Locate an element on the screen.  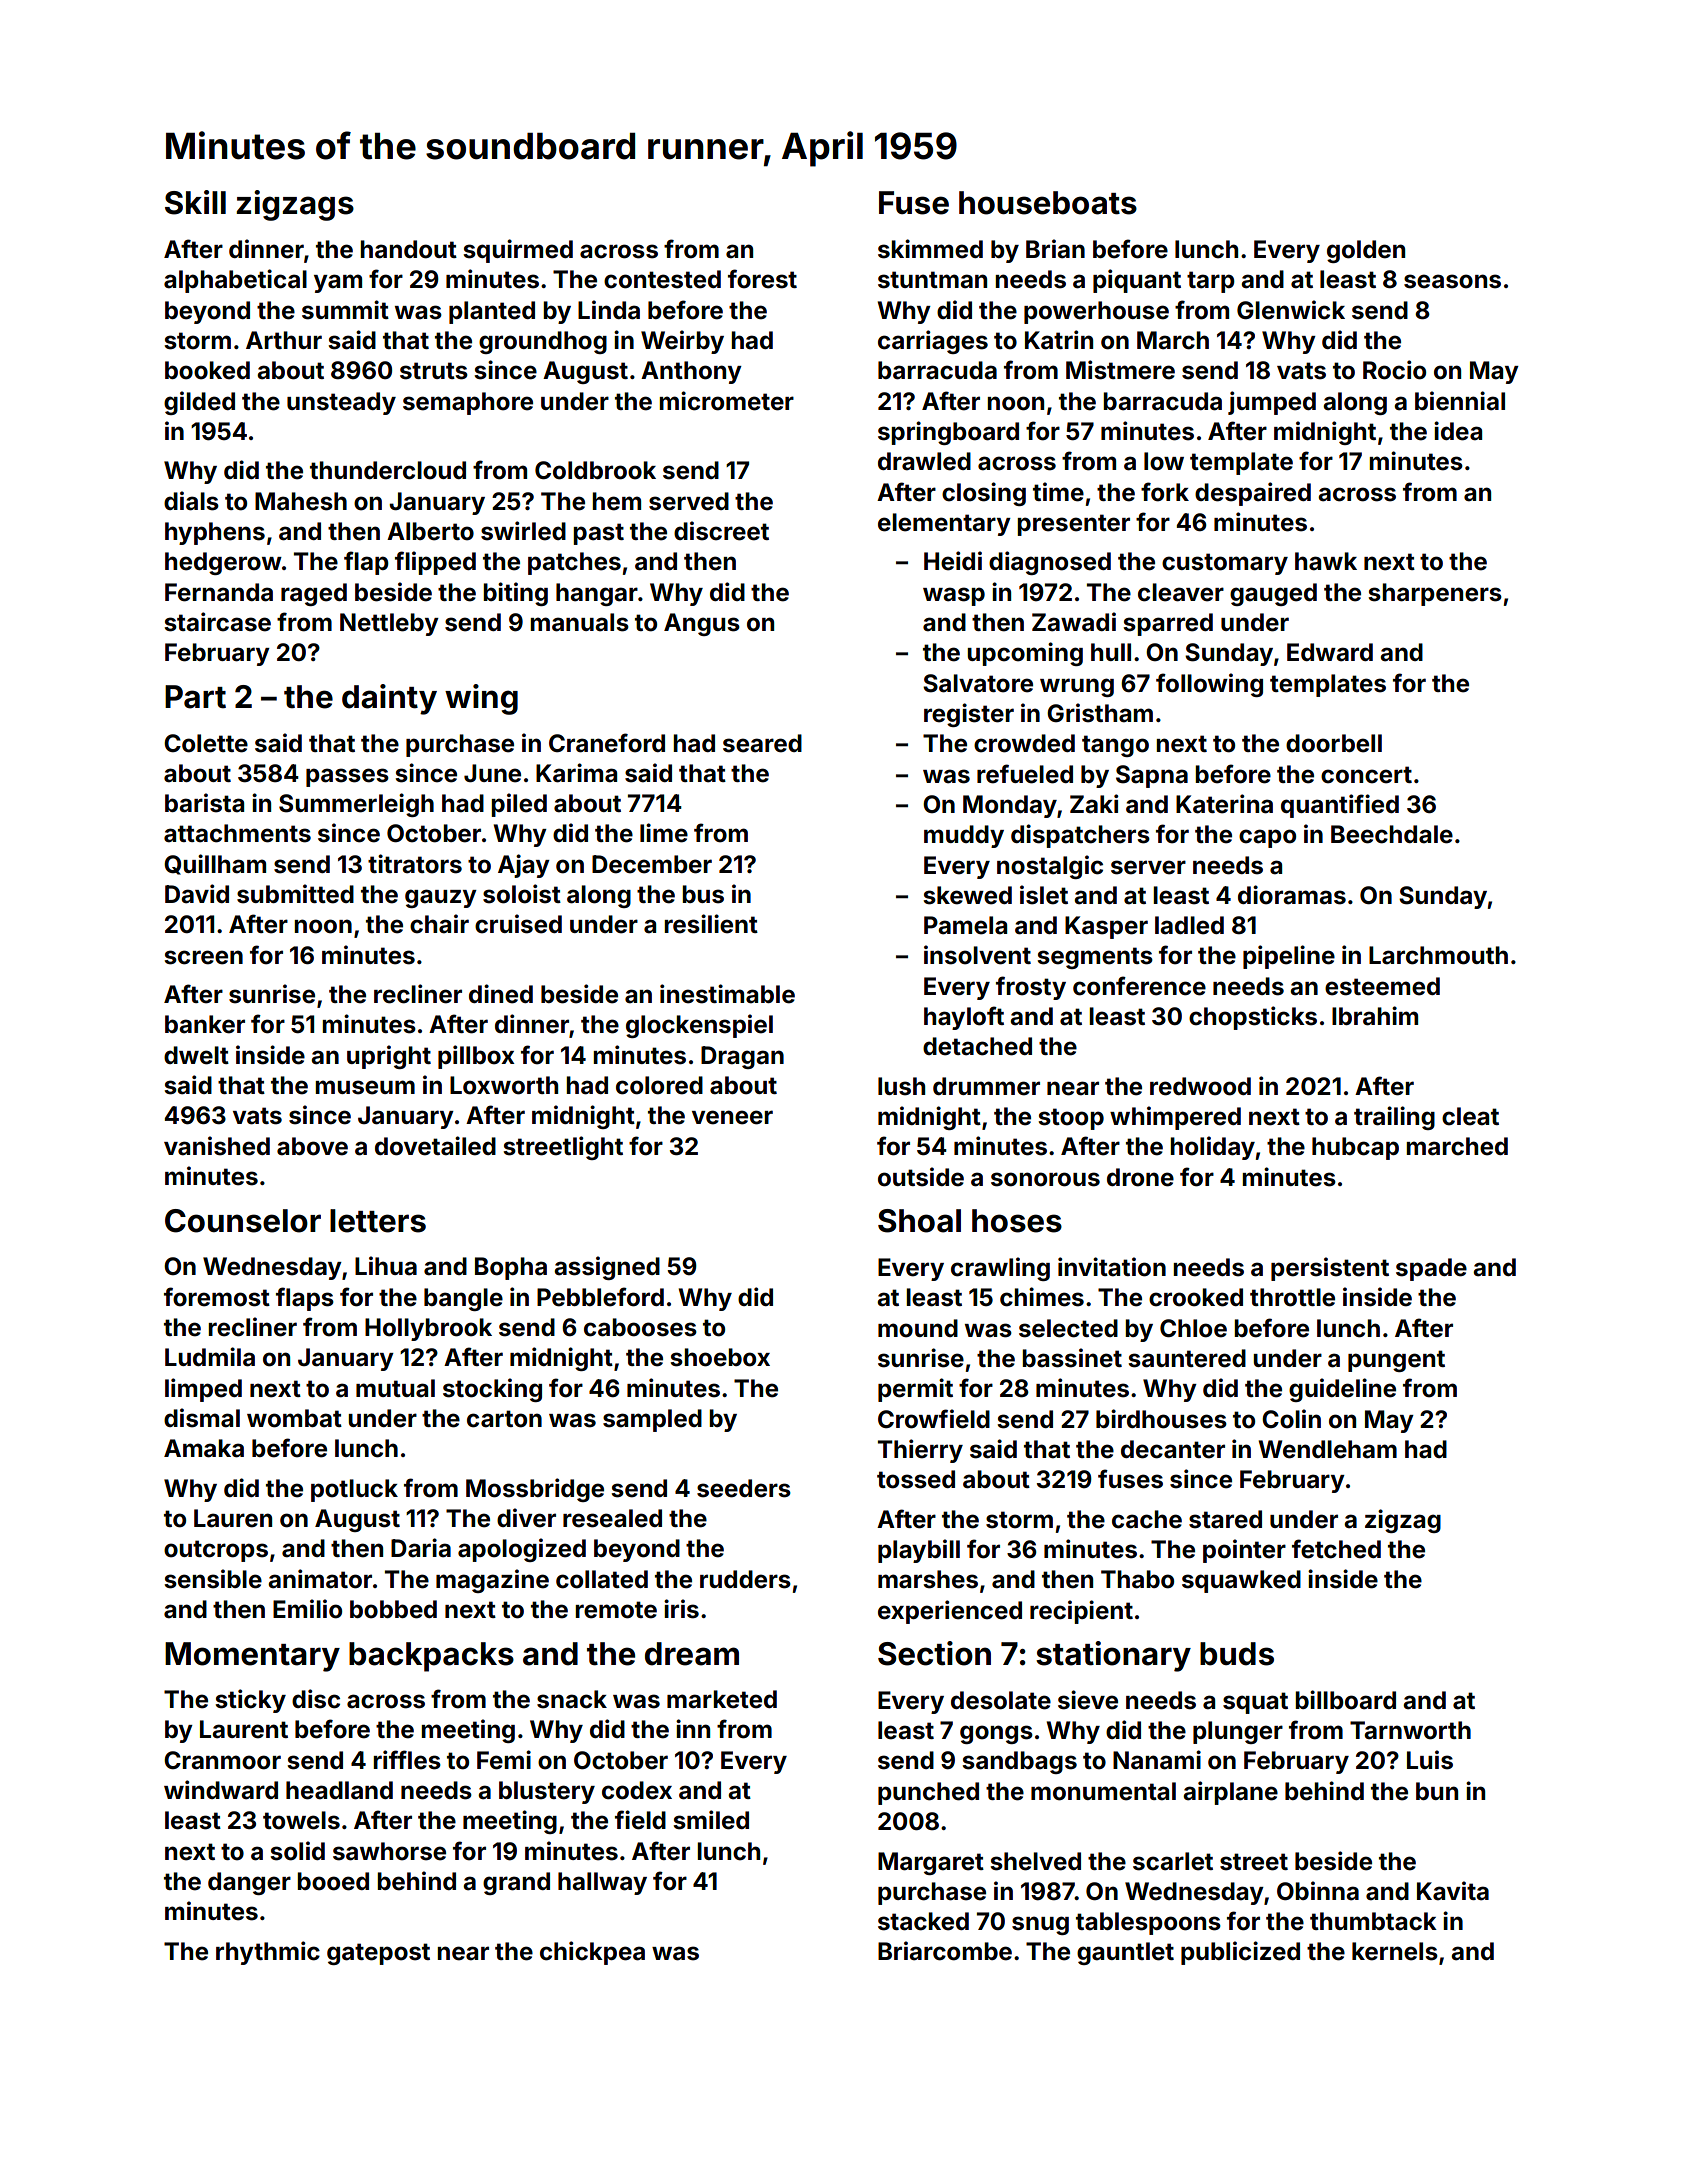
potluck is located at coordinates (354, 1490).
